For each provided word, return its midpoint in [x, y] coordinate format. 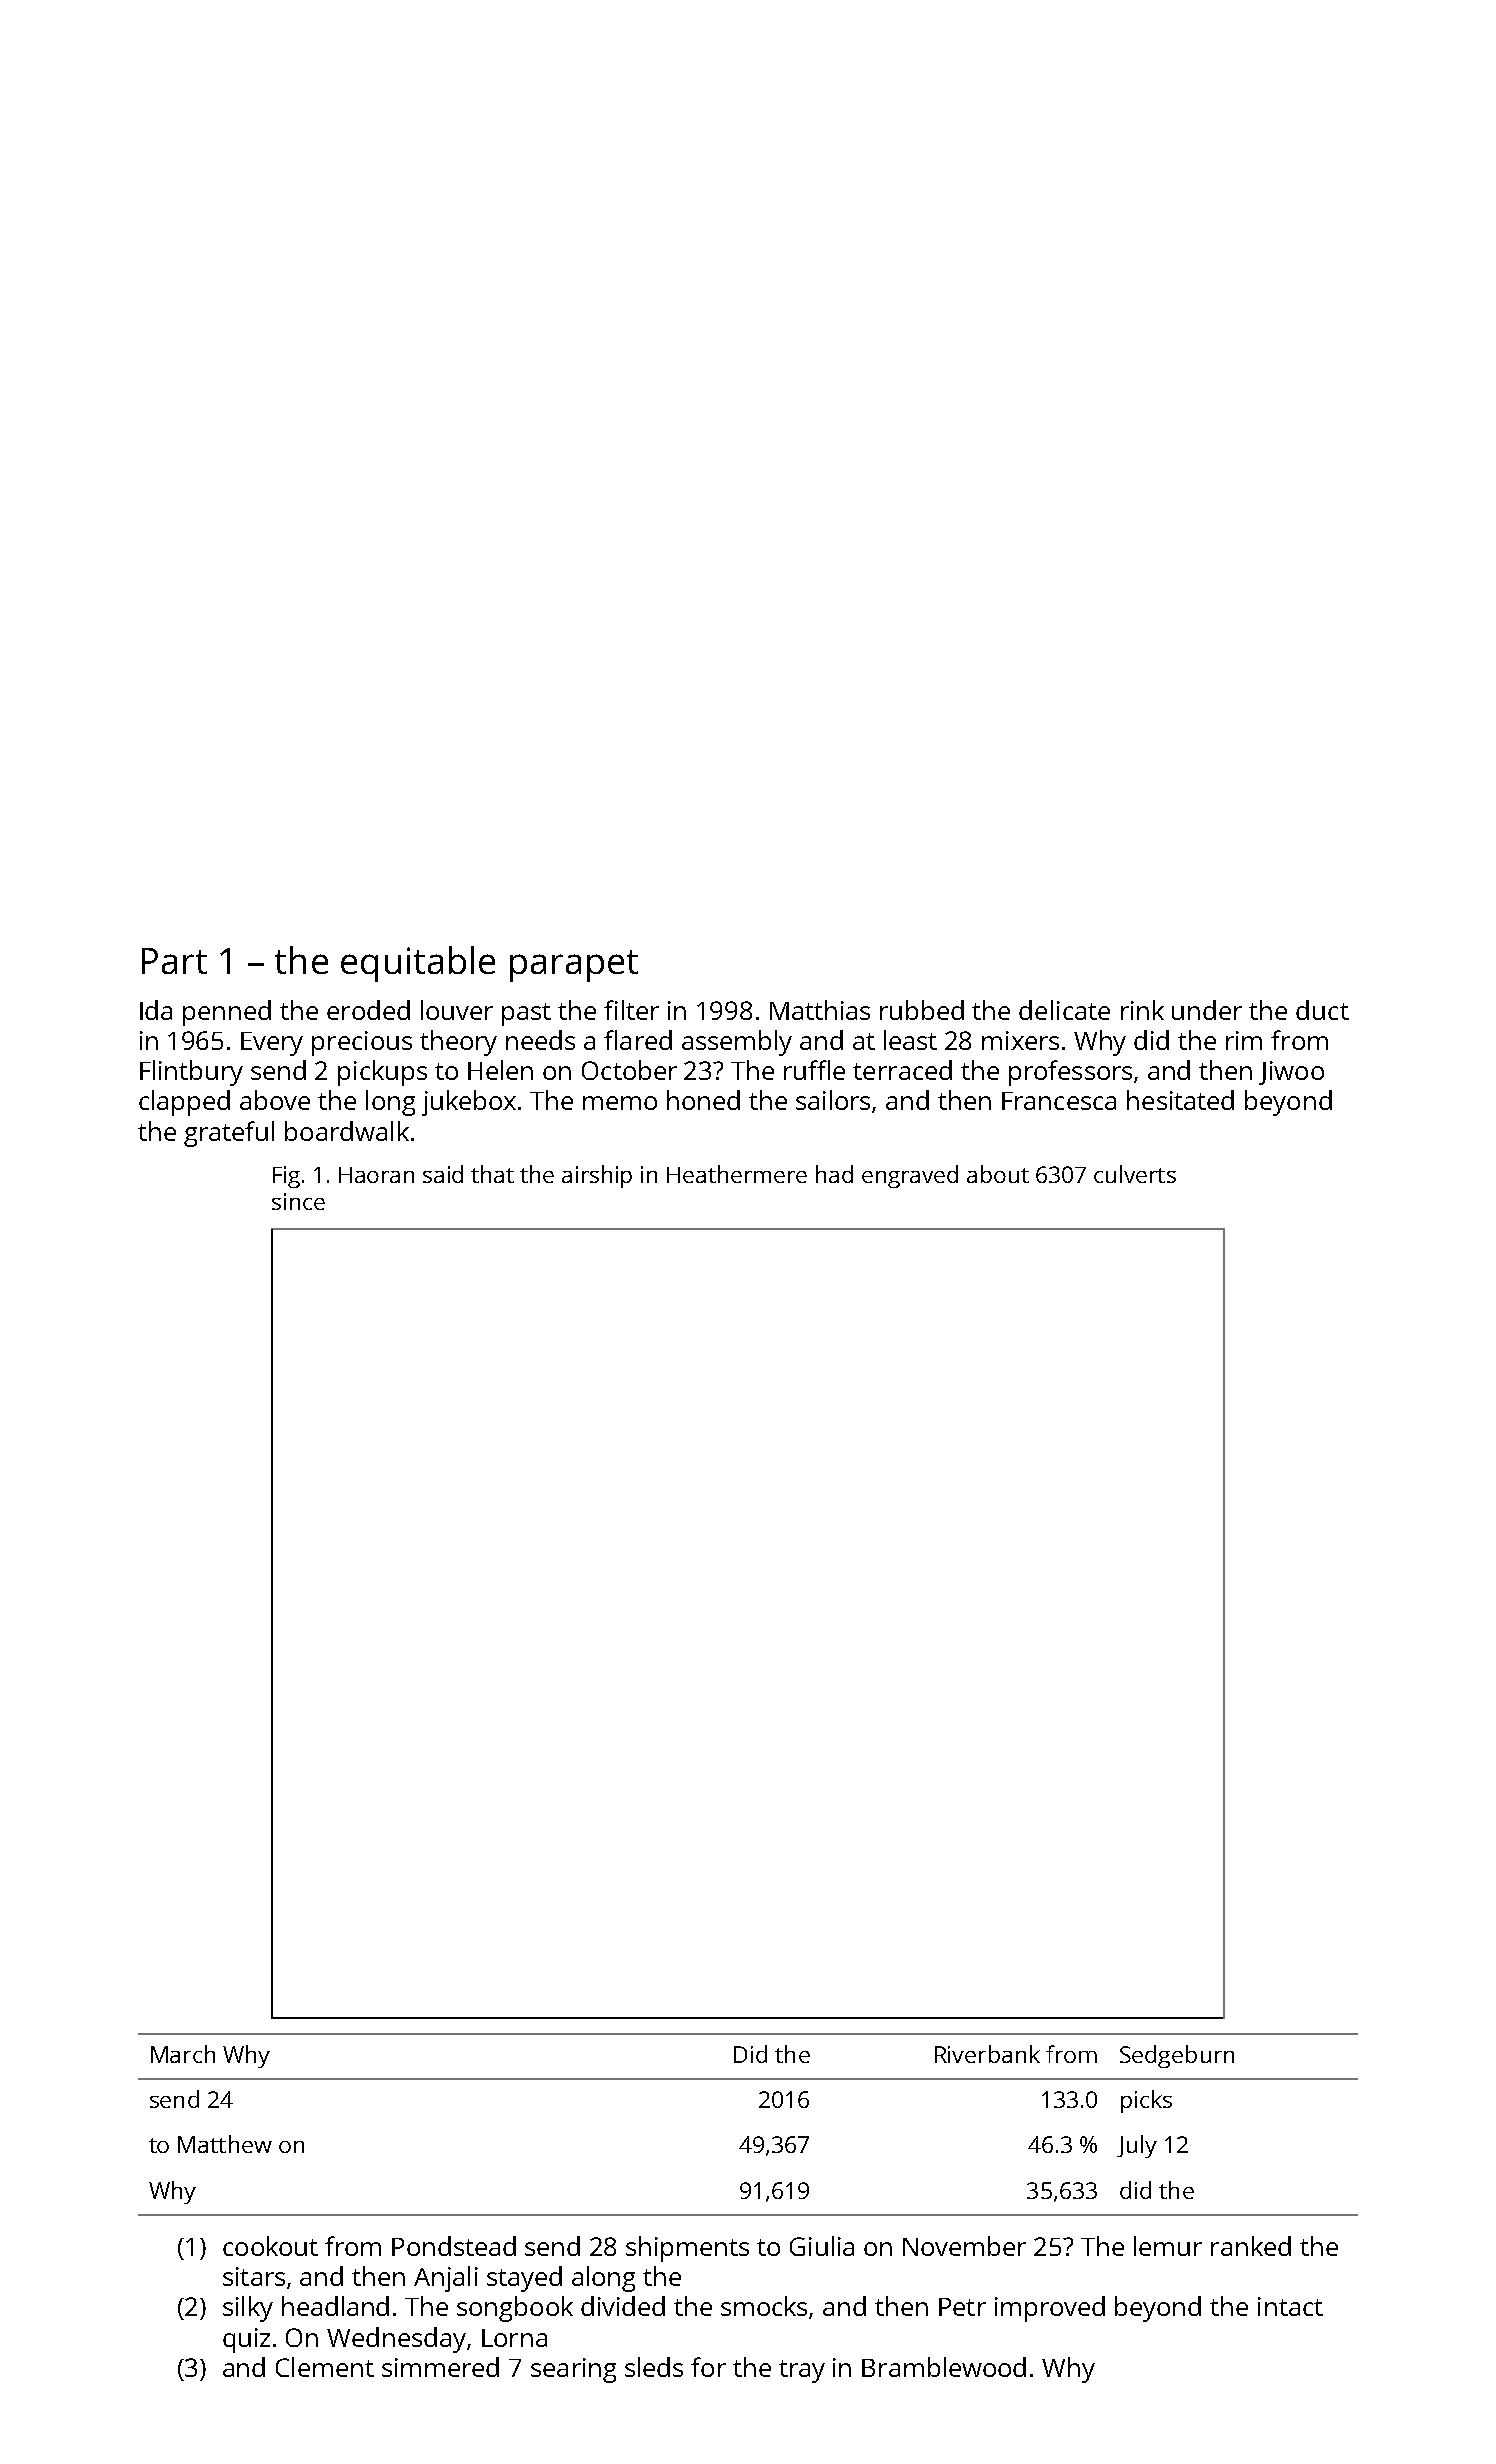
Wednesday [396, 2340]
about [998, 1174]
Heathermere [737, 1174]
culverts [1135, 1174]
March [183, 2054]
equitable [418, 964]
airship [597, 1176]
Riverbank [987, 2054]
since [298, 1201]
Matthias [820, 1010]
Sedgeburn [1177, 2056]
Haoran [376, 1175]
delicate [1064, 1010]
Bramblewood [944, 2367]
